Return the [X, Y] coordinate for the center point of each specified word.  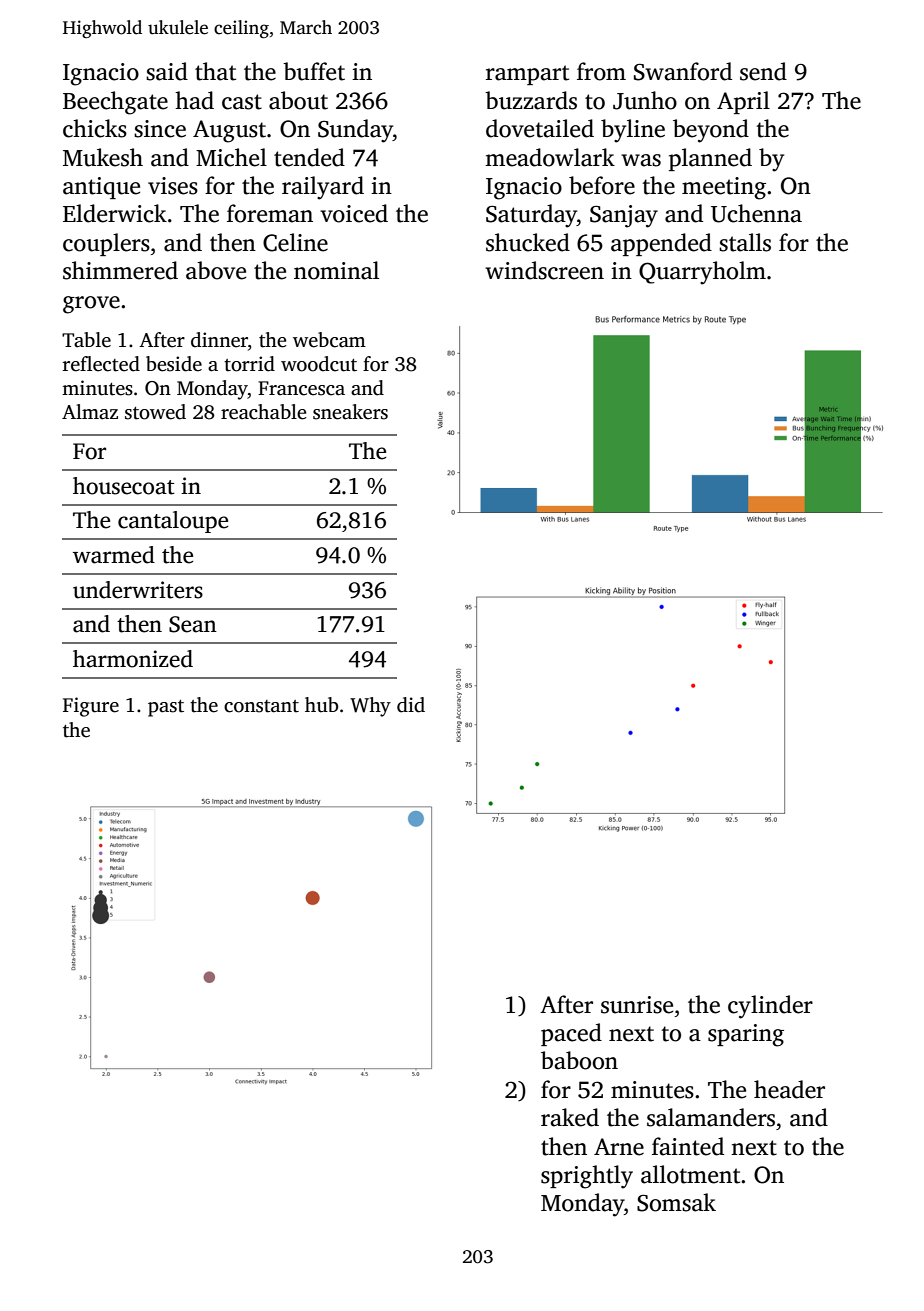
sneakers [350, 412]
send [763, 71]
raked [570, 1117]
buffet [314, 71]
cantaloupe [173, 522]
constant [261, 706]
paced [571, 1034]
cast [242, 102]
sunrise [637, 1005]
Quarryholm [702, 273]
